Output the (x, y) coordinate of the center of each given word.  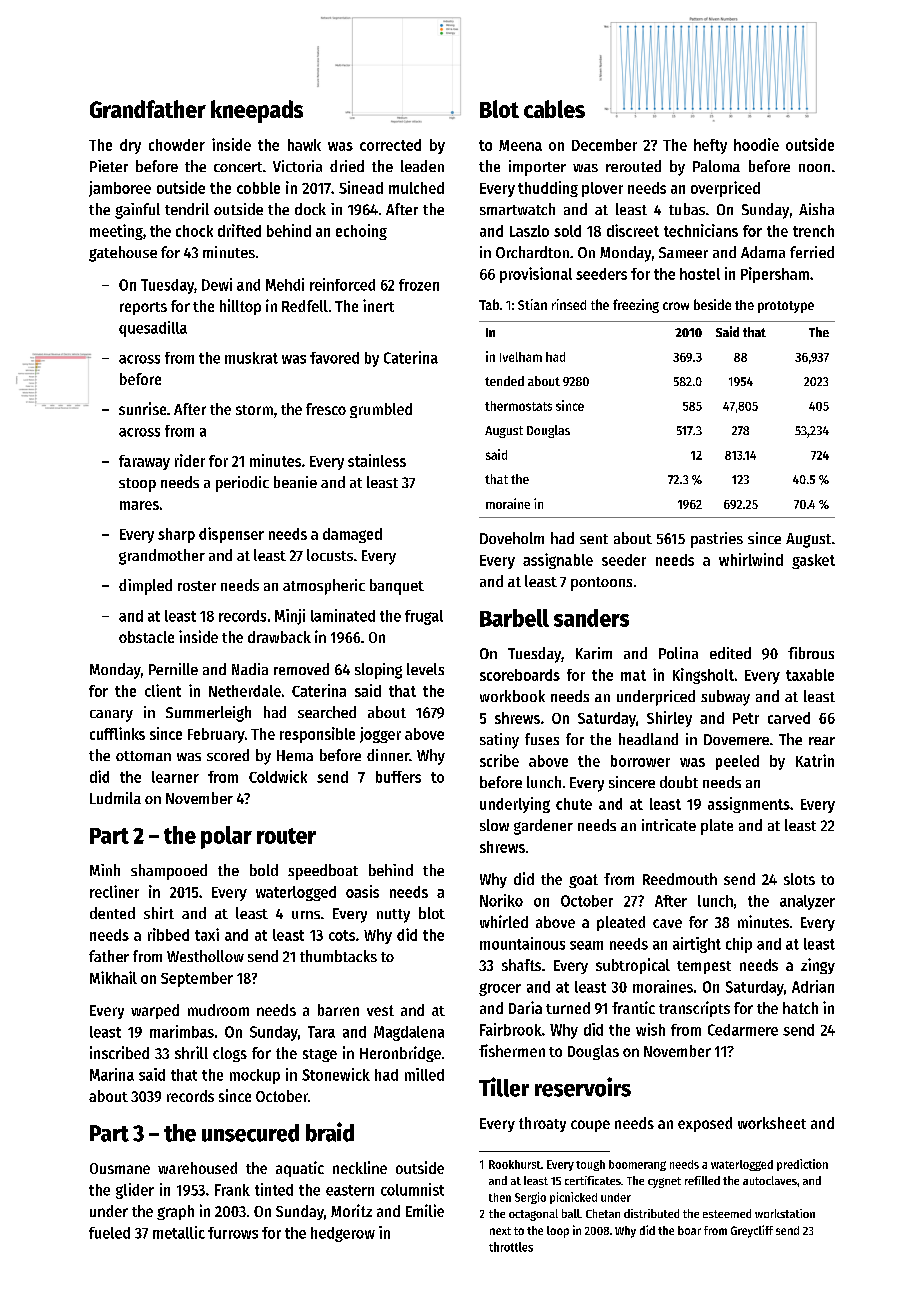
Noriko (501, 900)
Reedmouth (680, 879)
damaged (352, 535)
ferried (812, 252)
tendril (187, 209)
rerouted (633, 166)
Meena (520, 145)
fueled (109, 1233)
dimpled (145, 587)
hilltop (240, 307)
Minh (105, 870)
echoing (361, 232)
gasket (813, 561)
